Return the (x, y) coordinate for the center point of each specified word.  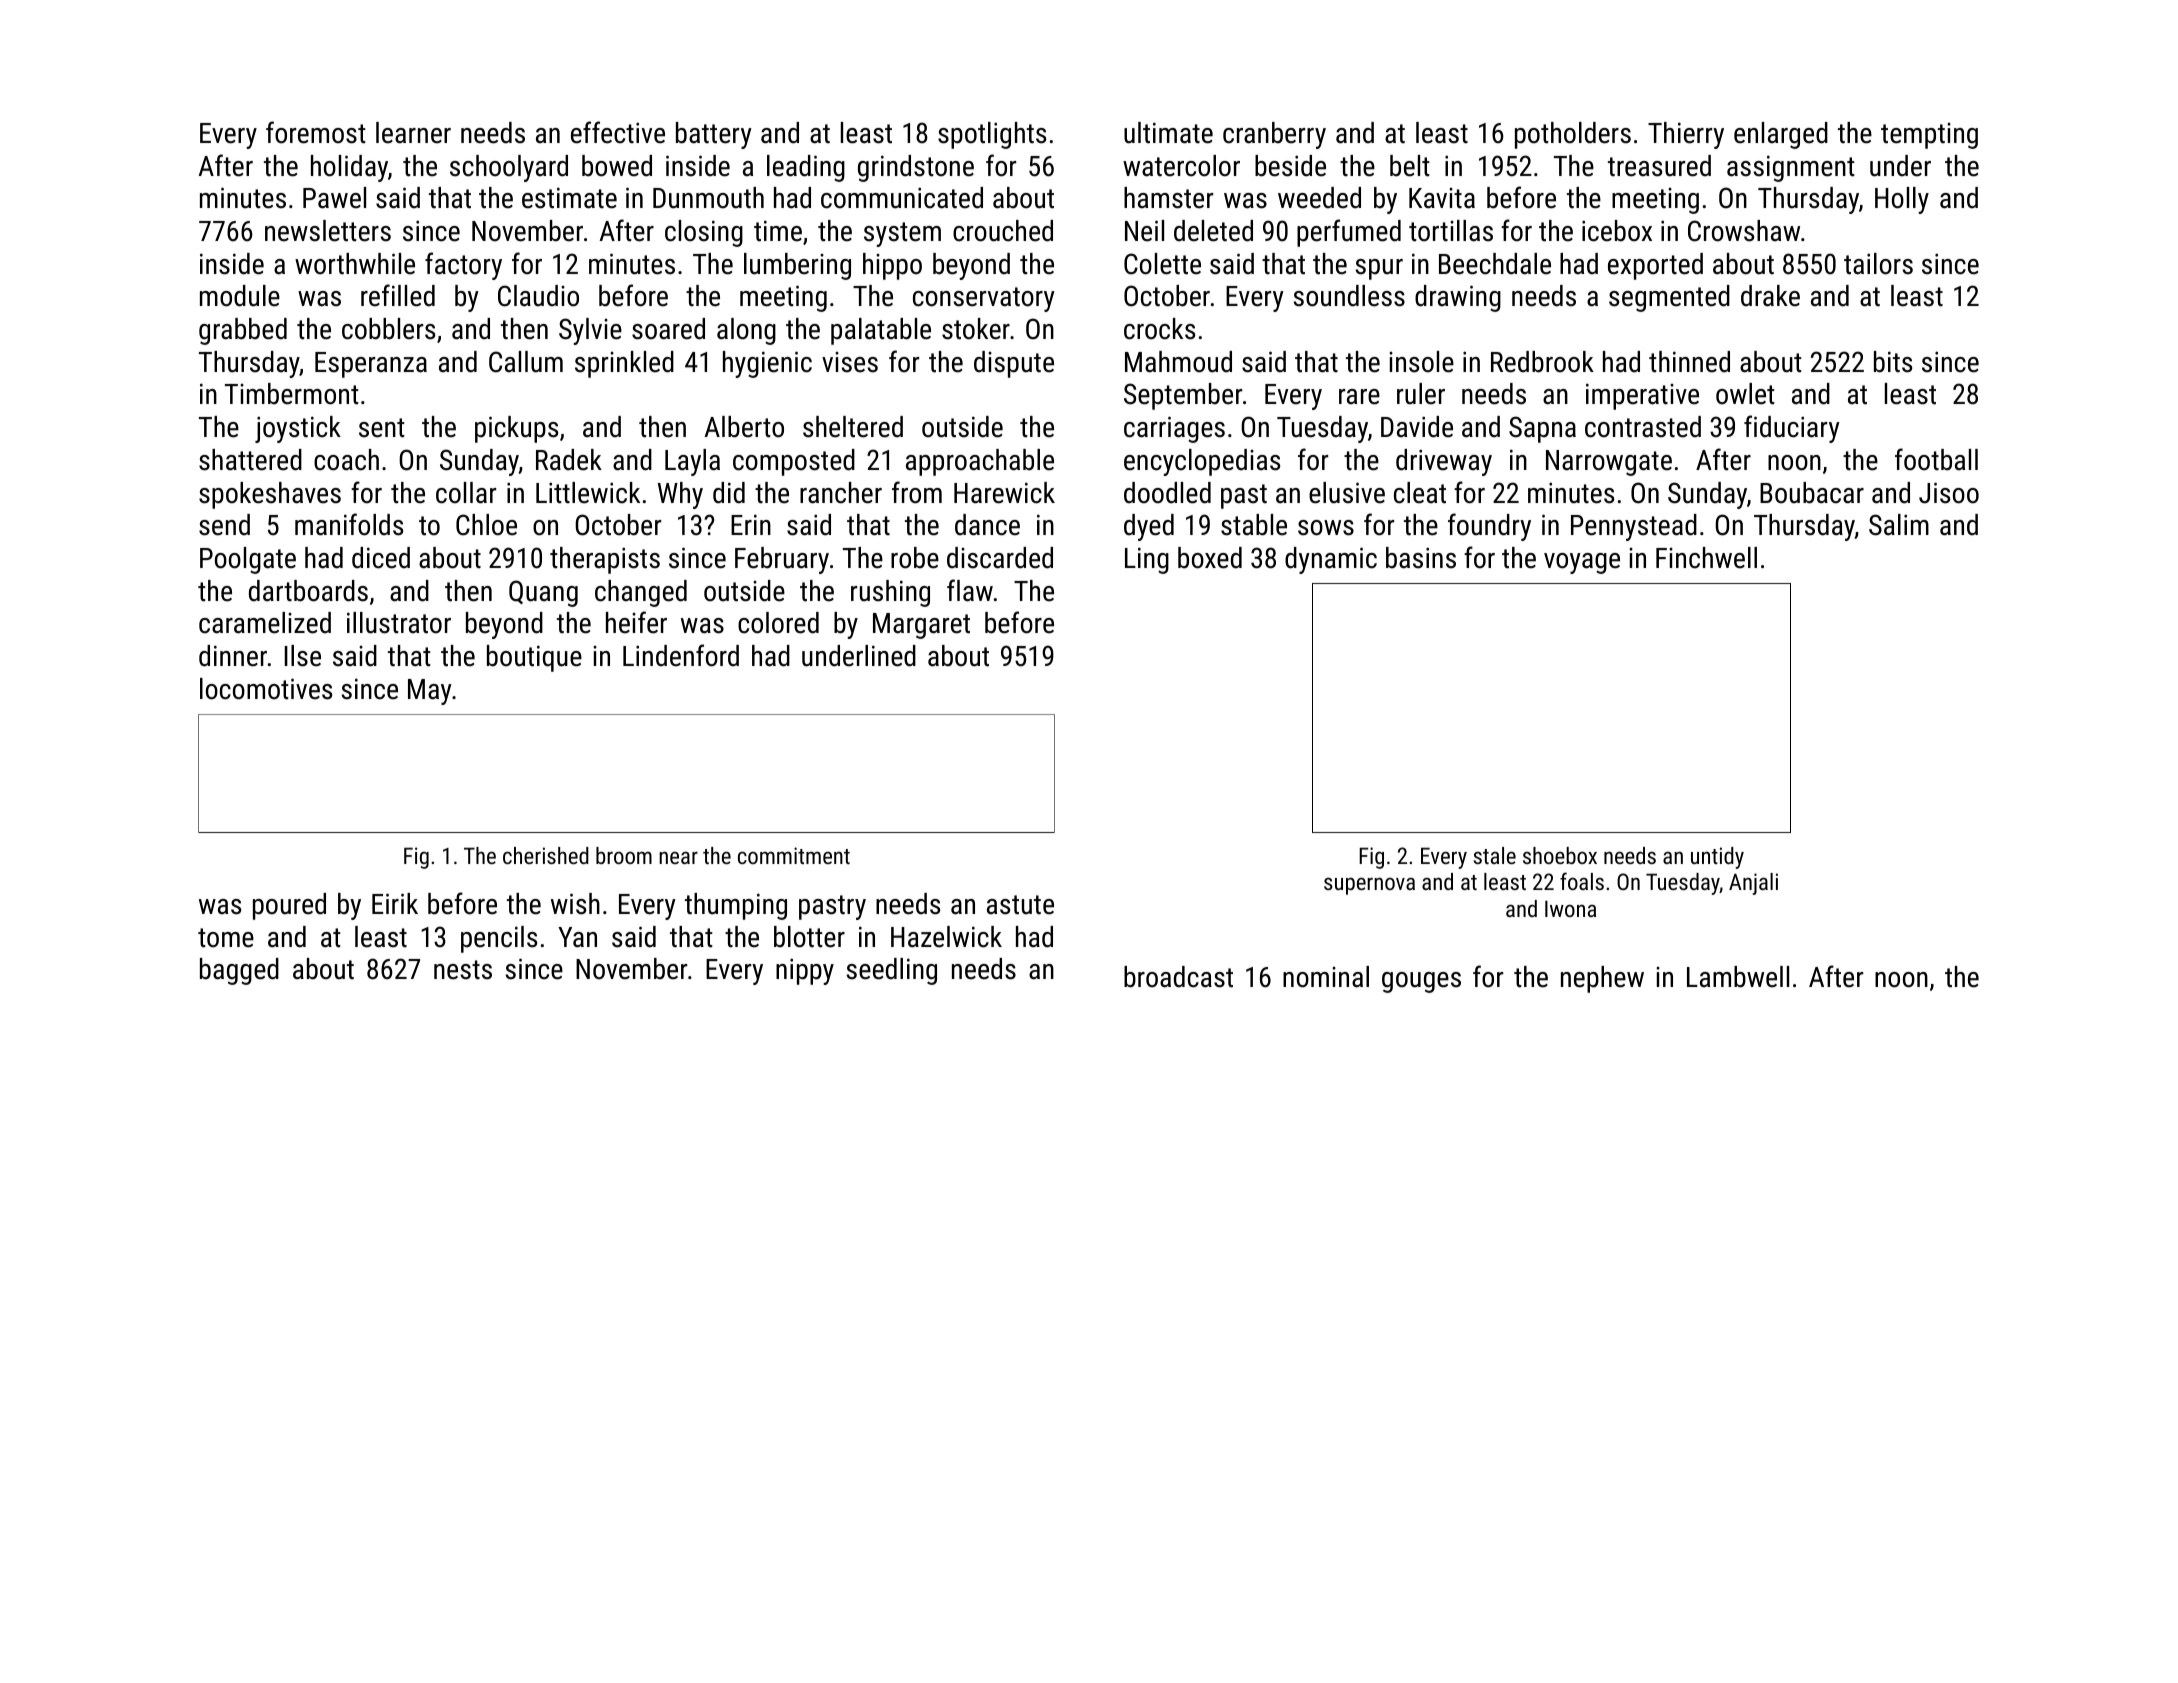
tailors (1878, 264)
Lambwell (1738, 977)
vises (850, 362)
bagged (239, 971)
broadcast (1178, 977)
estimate (569, 198)
